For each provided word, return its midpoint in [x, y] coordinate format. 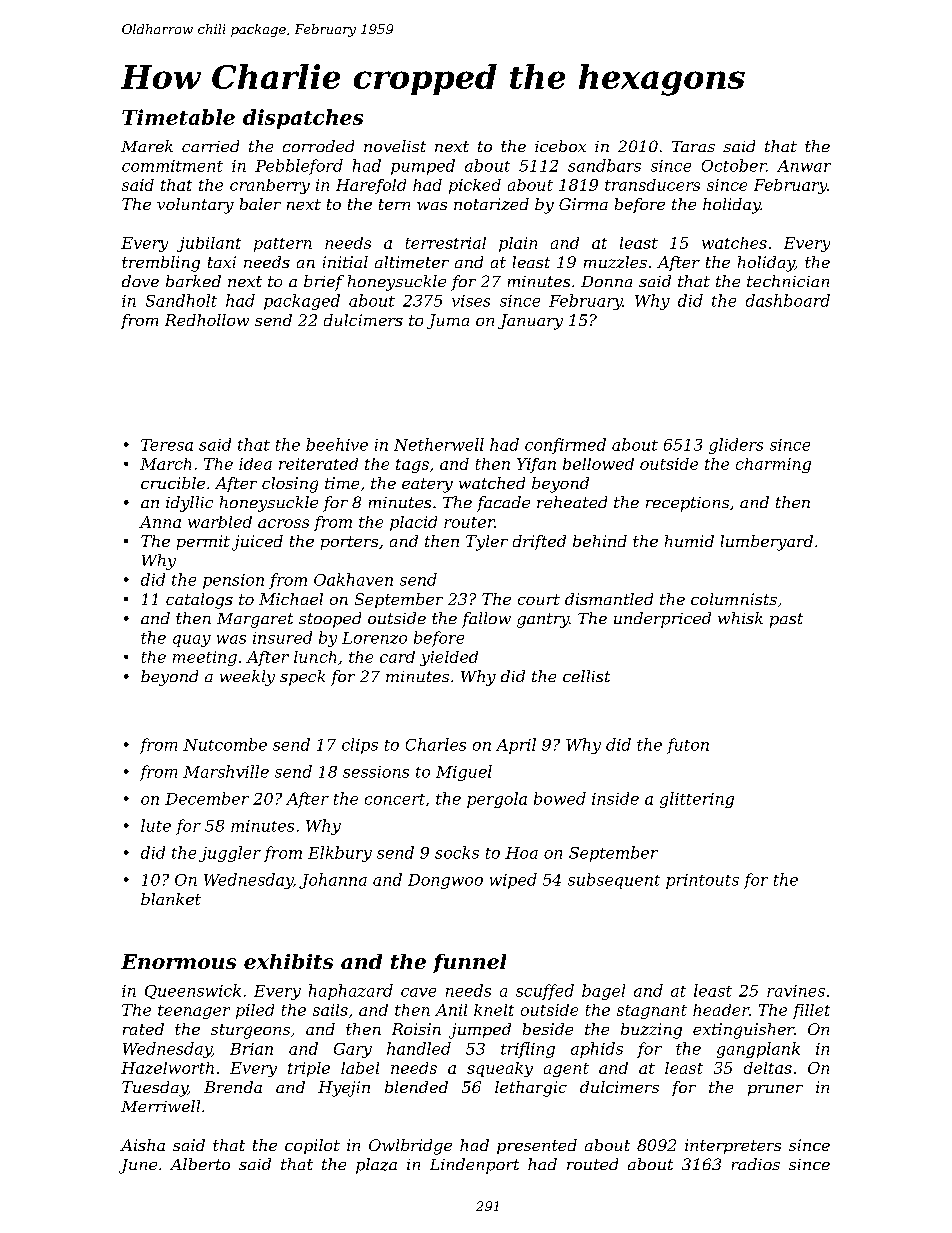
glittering [697, 800]
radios [756, 1164]
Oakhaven [353, 579]
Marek [147, 146]
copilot [312, 1146]
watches [734, 243]
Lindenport [474, 1166]
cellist [586, 676]
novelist [395, 146]
